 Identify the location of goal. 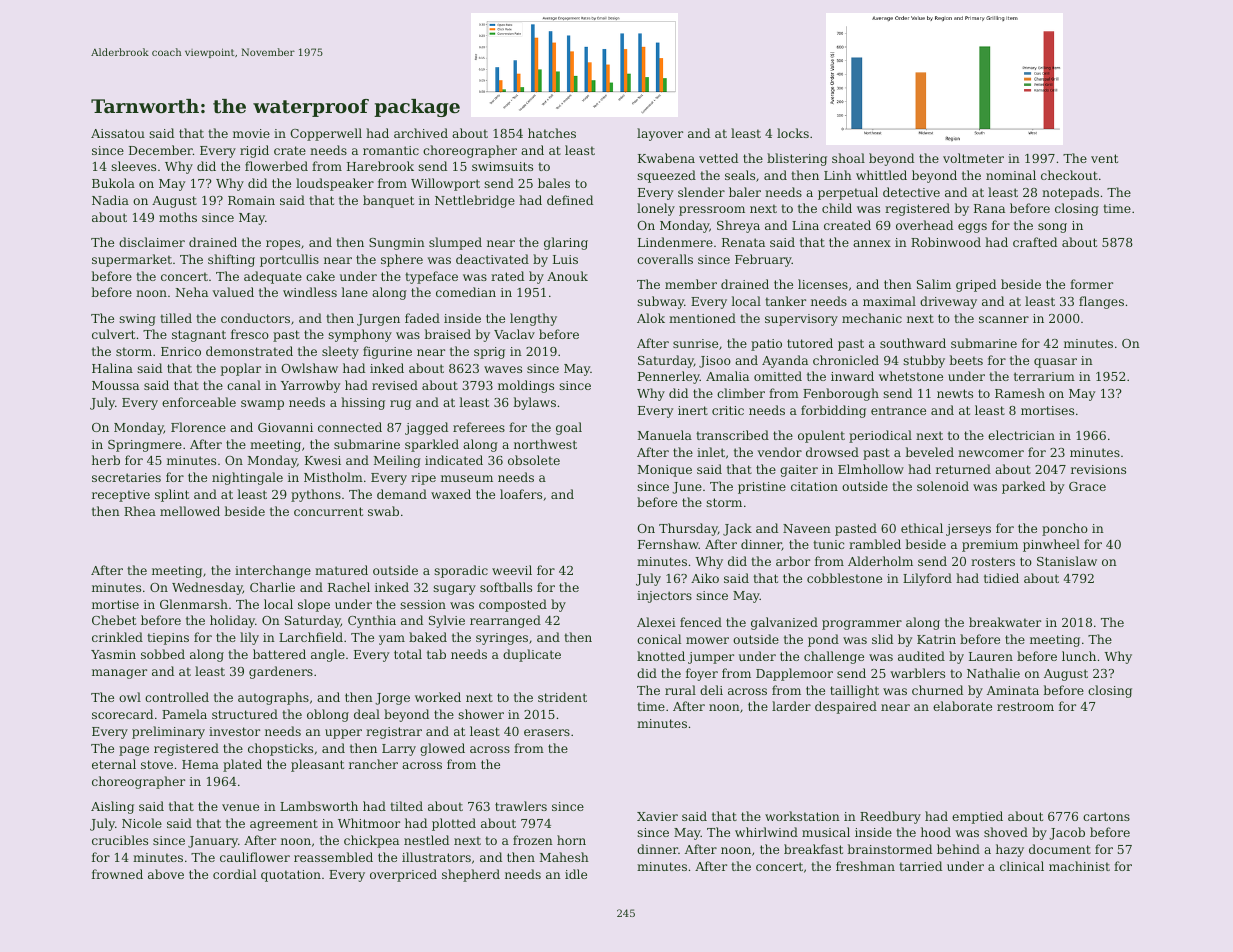
(569, 428).
